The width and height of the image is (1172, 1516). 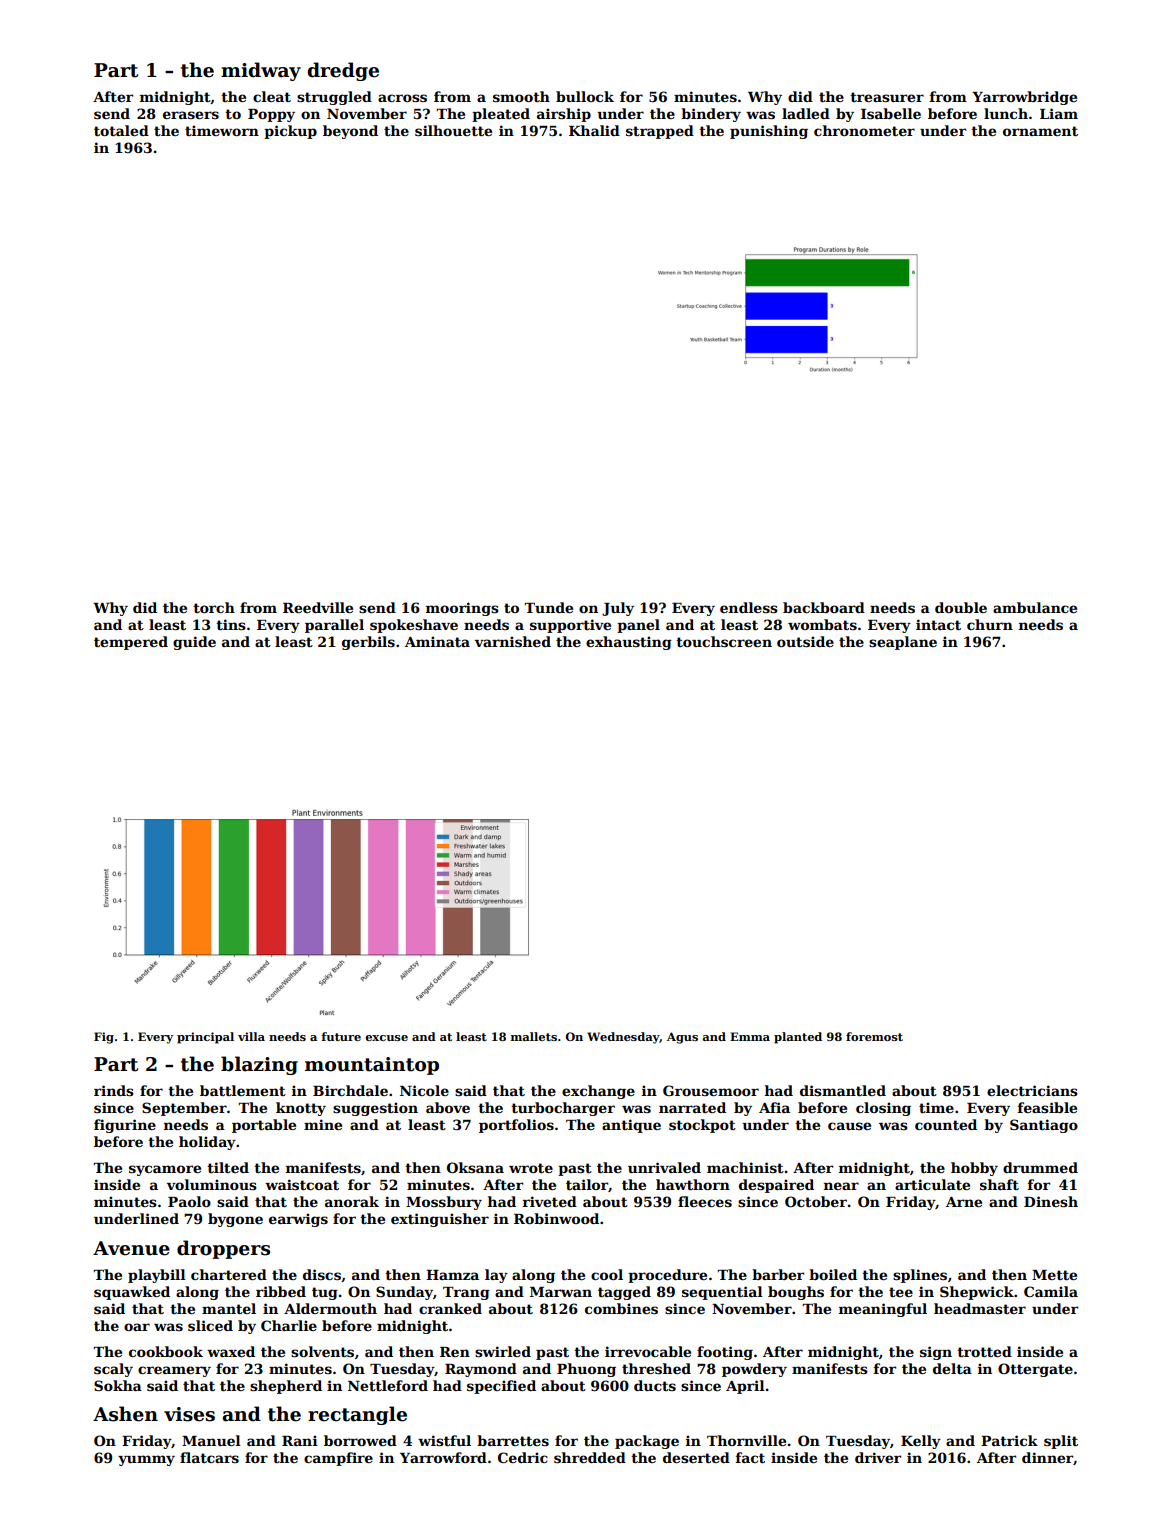 I want to click on bullock, so click(x=585, y=96).
